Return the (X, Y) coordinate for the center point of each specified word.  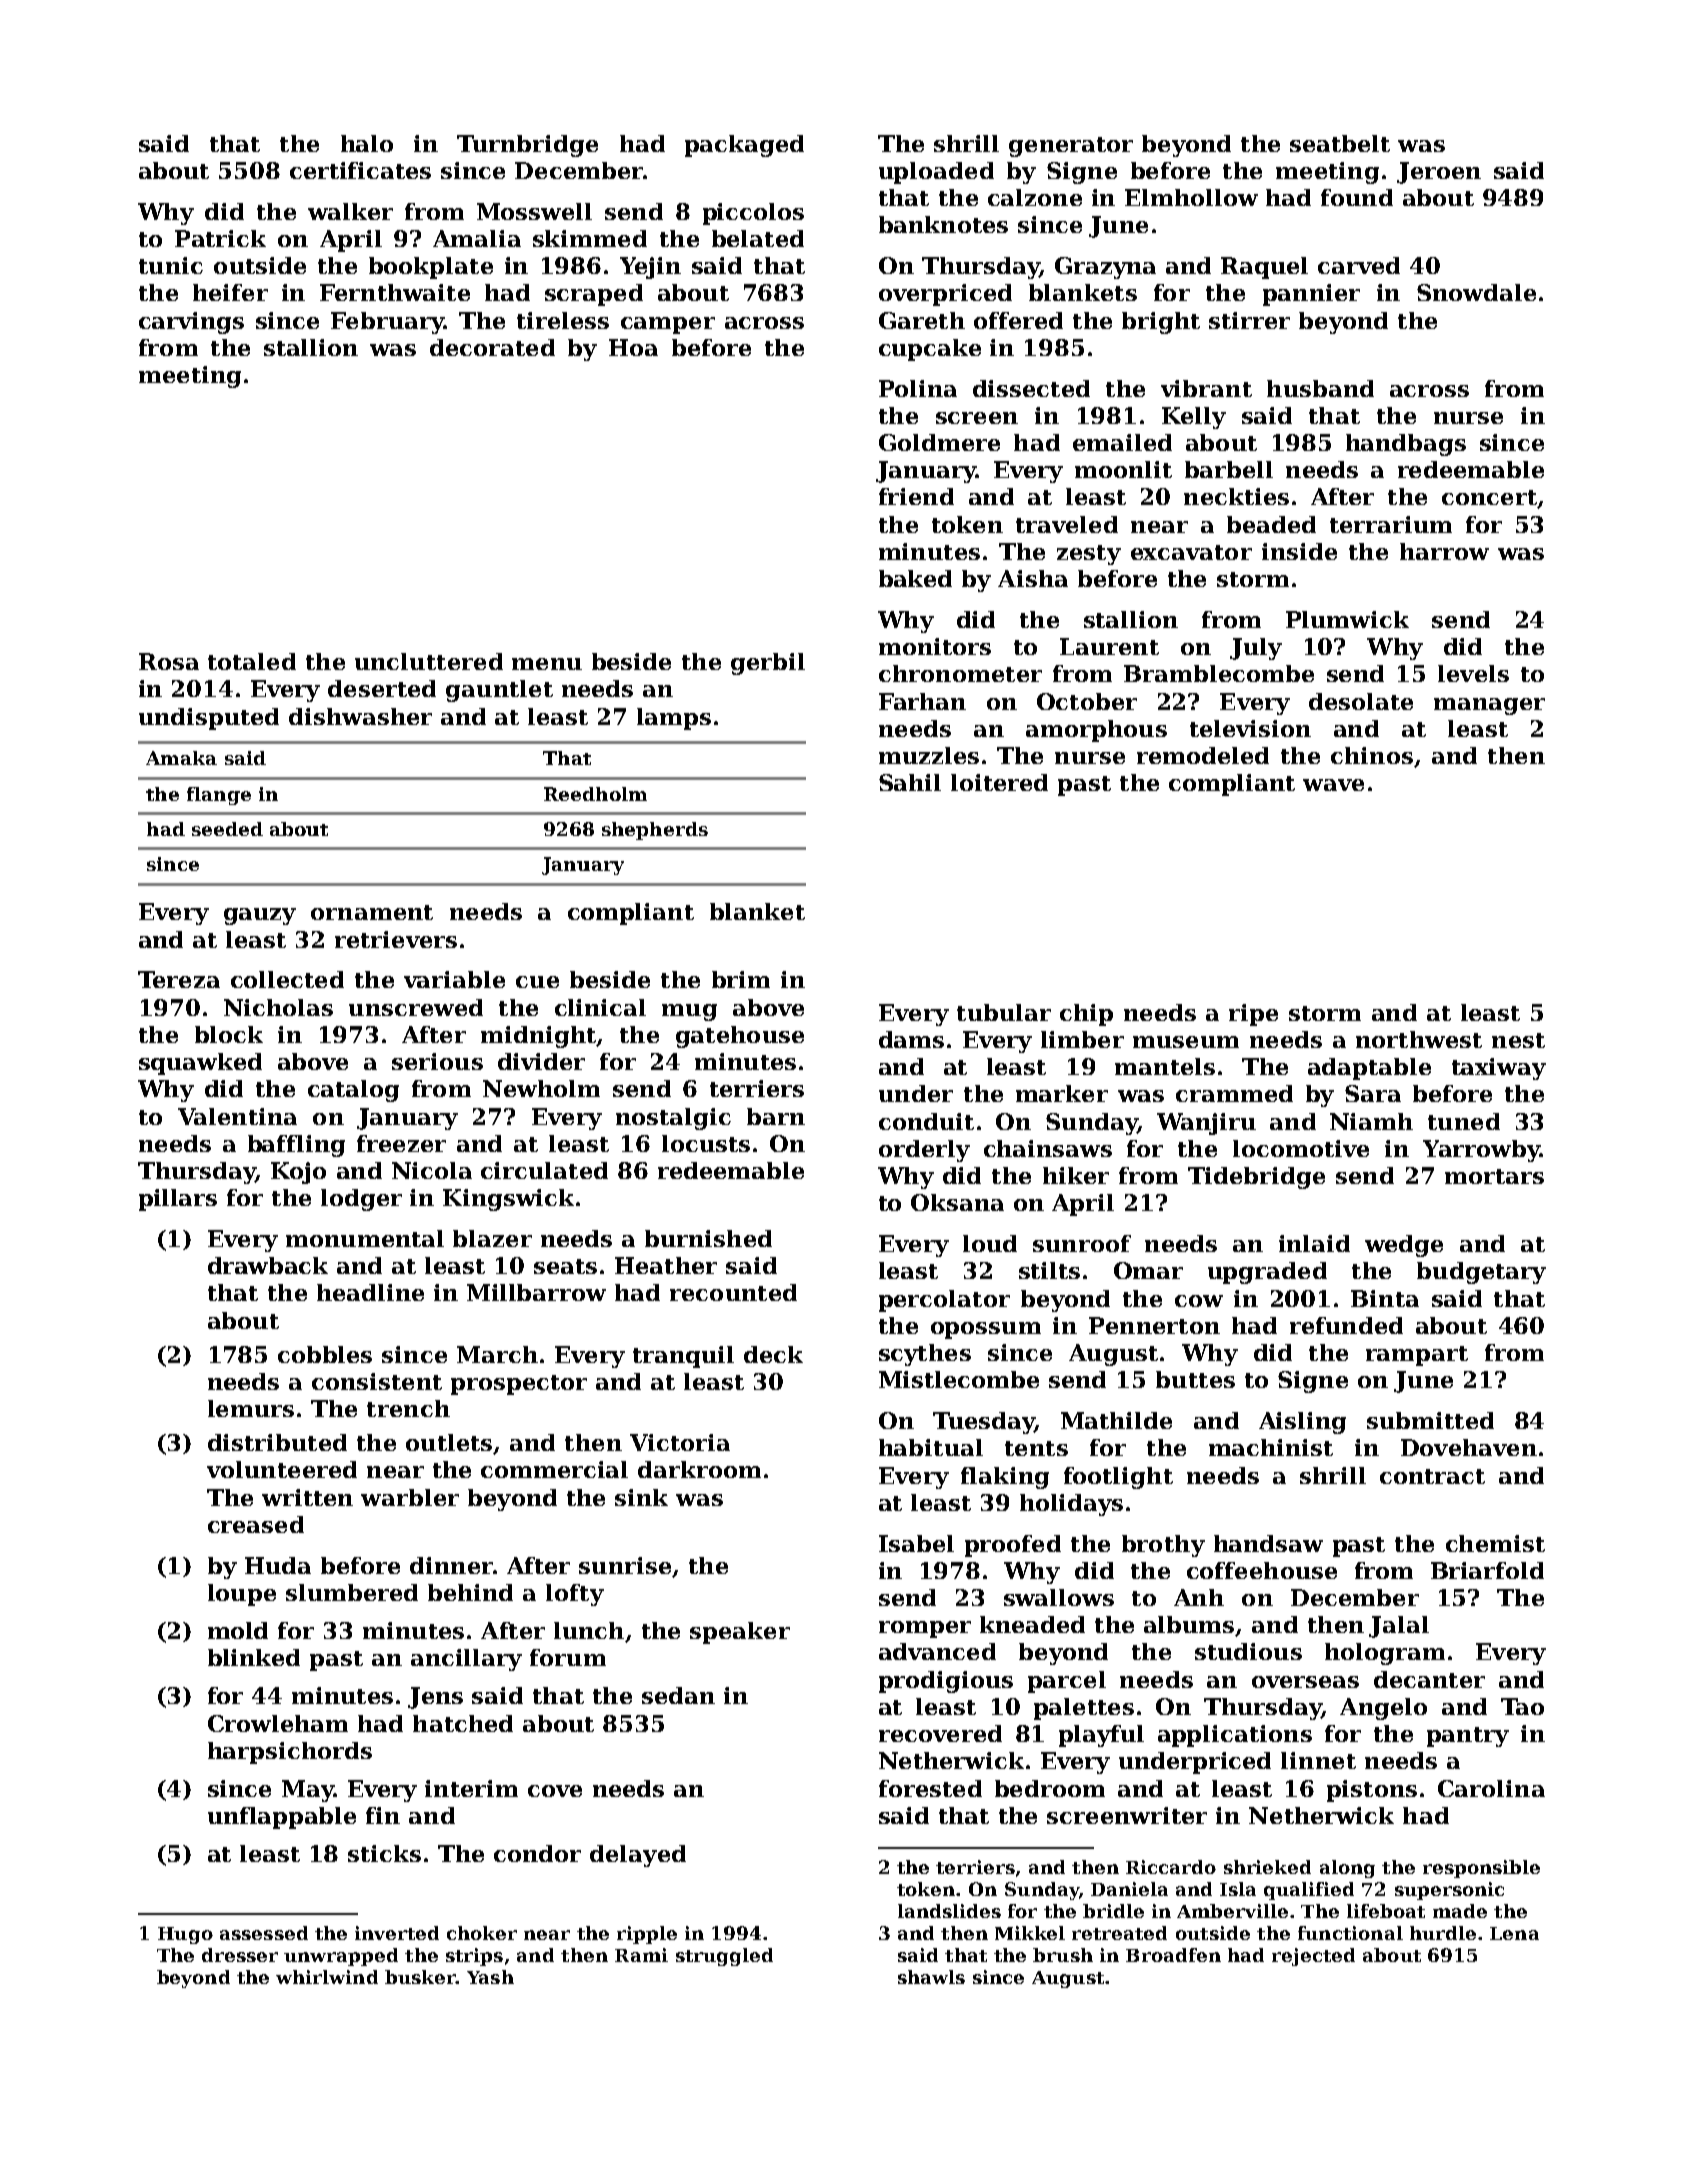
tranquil (683, 1357)
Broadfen (1173, 1955)
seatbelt (1340, 143)
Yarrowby (1481, 1151)
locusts (706, 1143)
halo (367, 143)
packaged (744, 146)
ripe (1253, 1015)
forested (930, 1788)
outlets (449, 1442)
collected (287, 979)
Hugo (185, 1935)
